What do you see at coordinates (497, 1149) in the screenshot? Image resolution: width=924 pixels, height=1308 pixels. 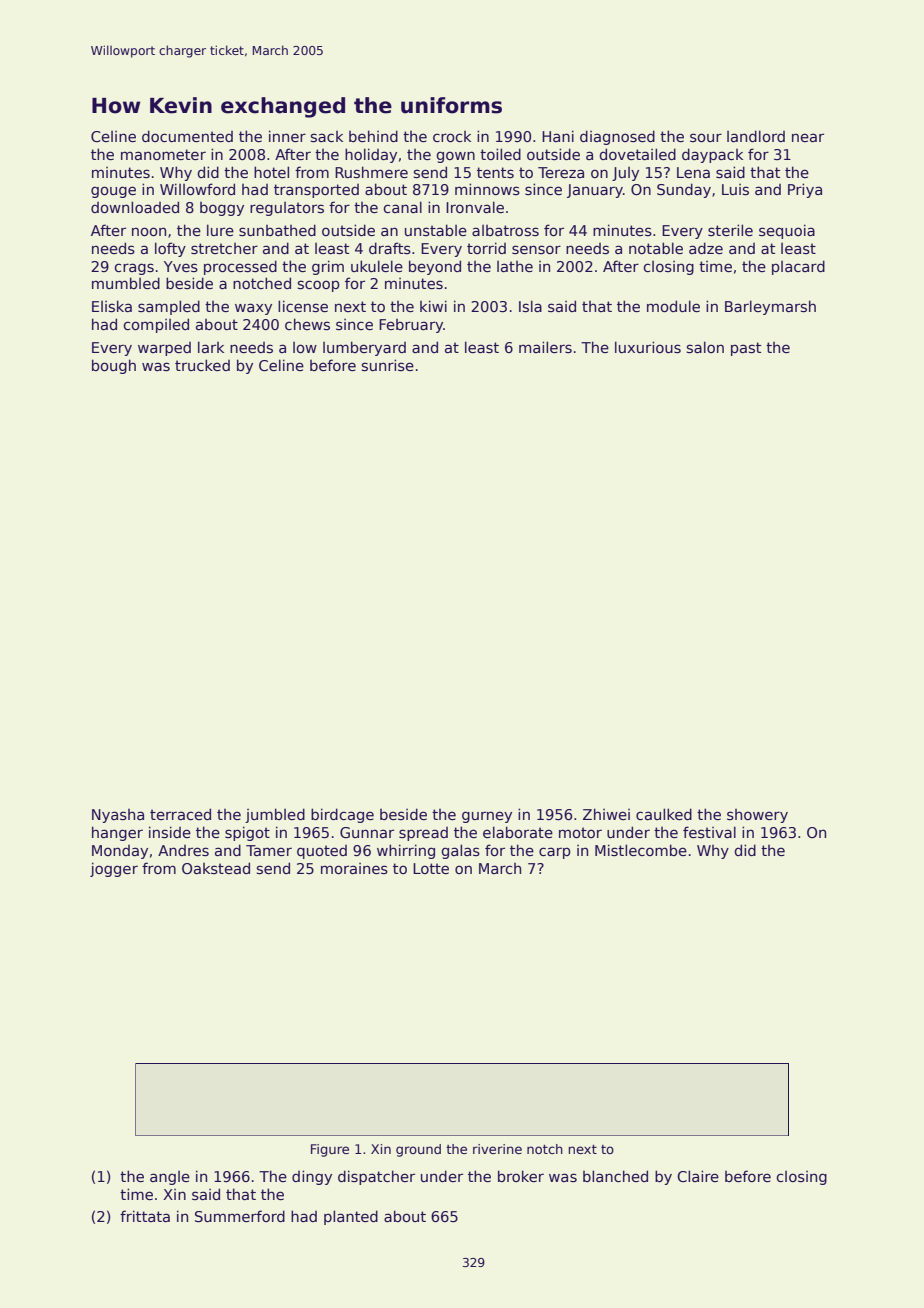 I see `riverine` at bounding box center [497, 1149].
